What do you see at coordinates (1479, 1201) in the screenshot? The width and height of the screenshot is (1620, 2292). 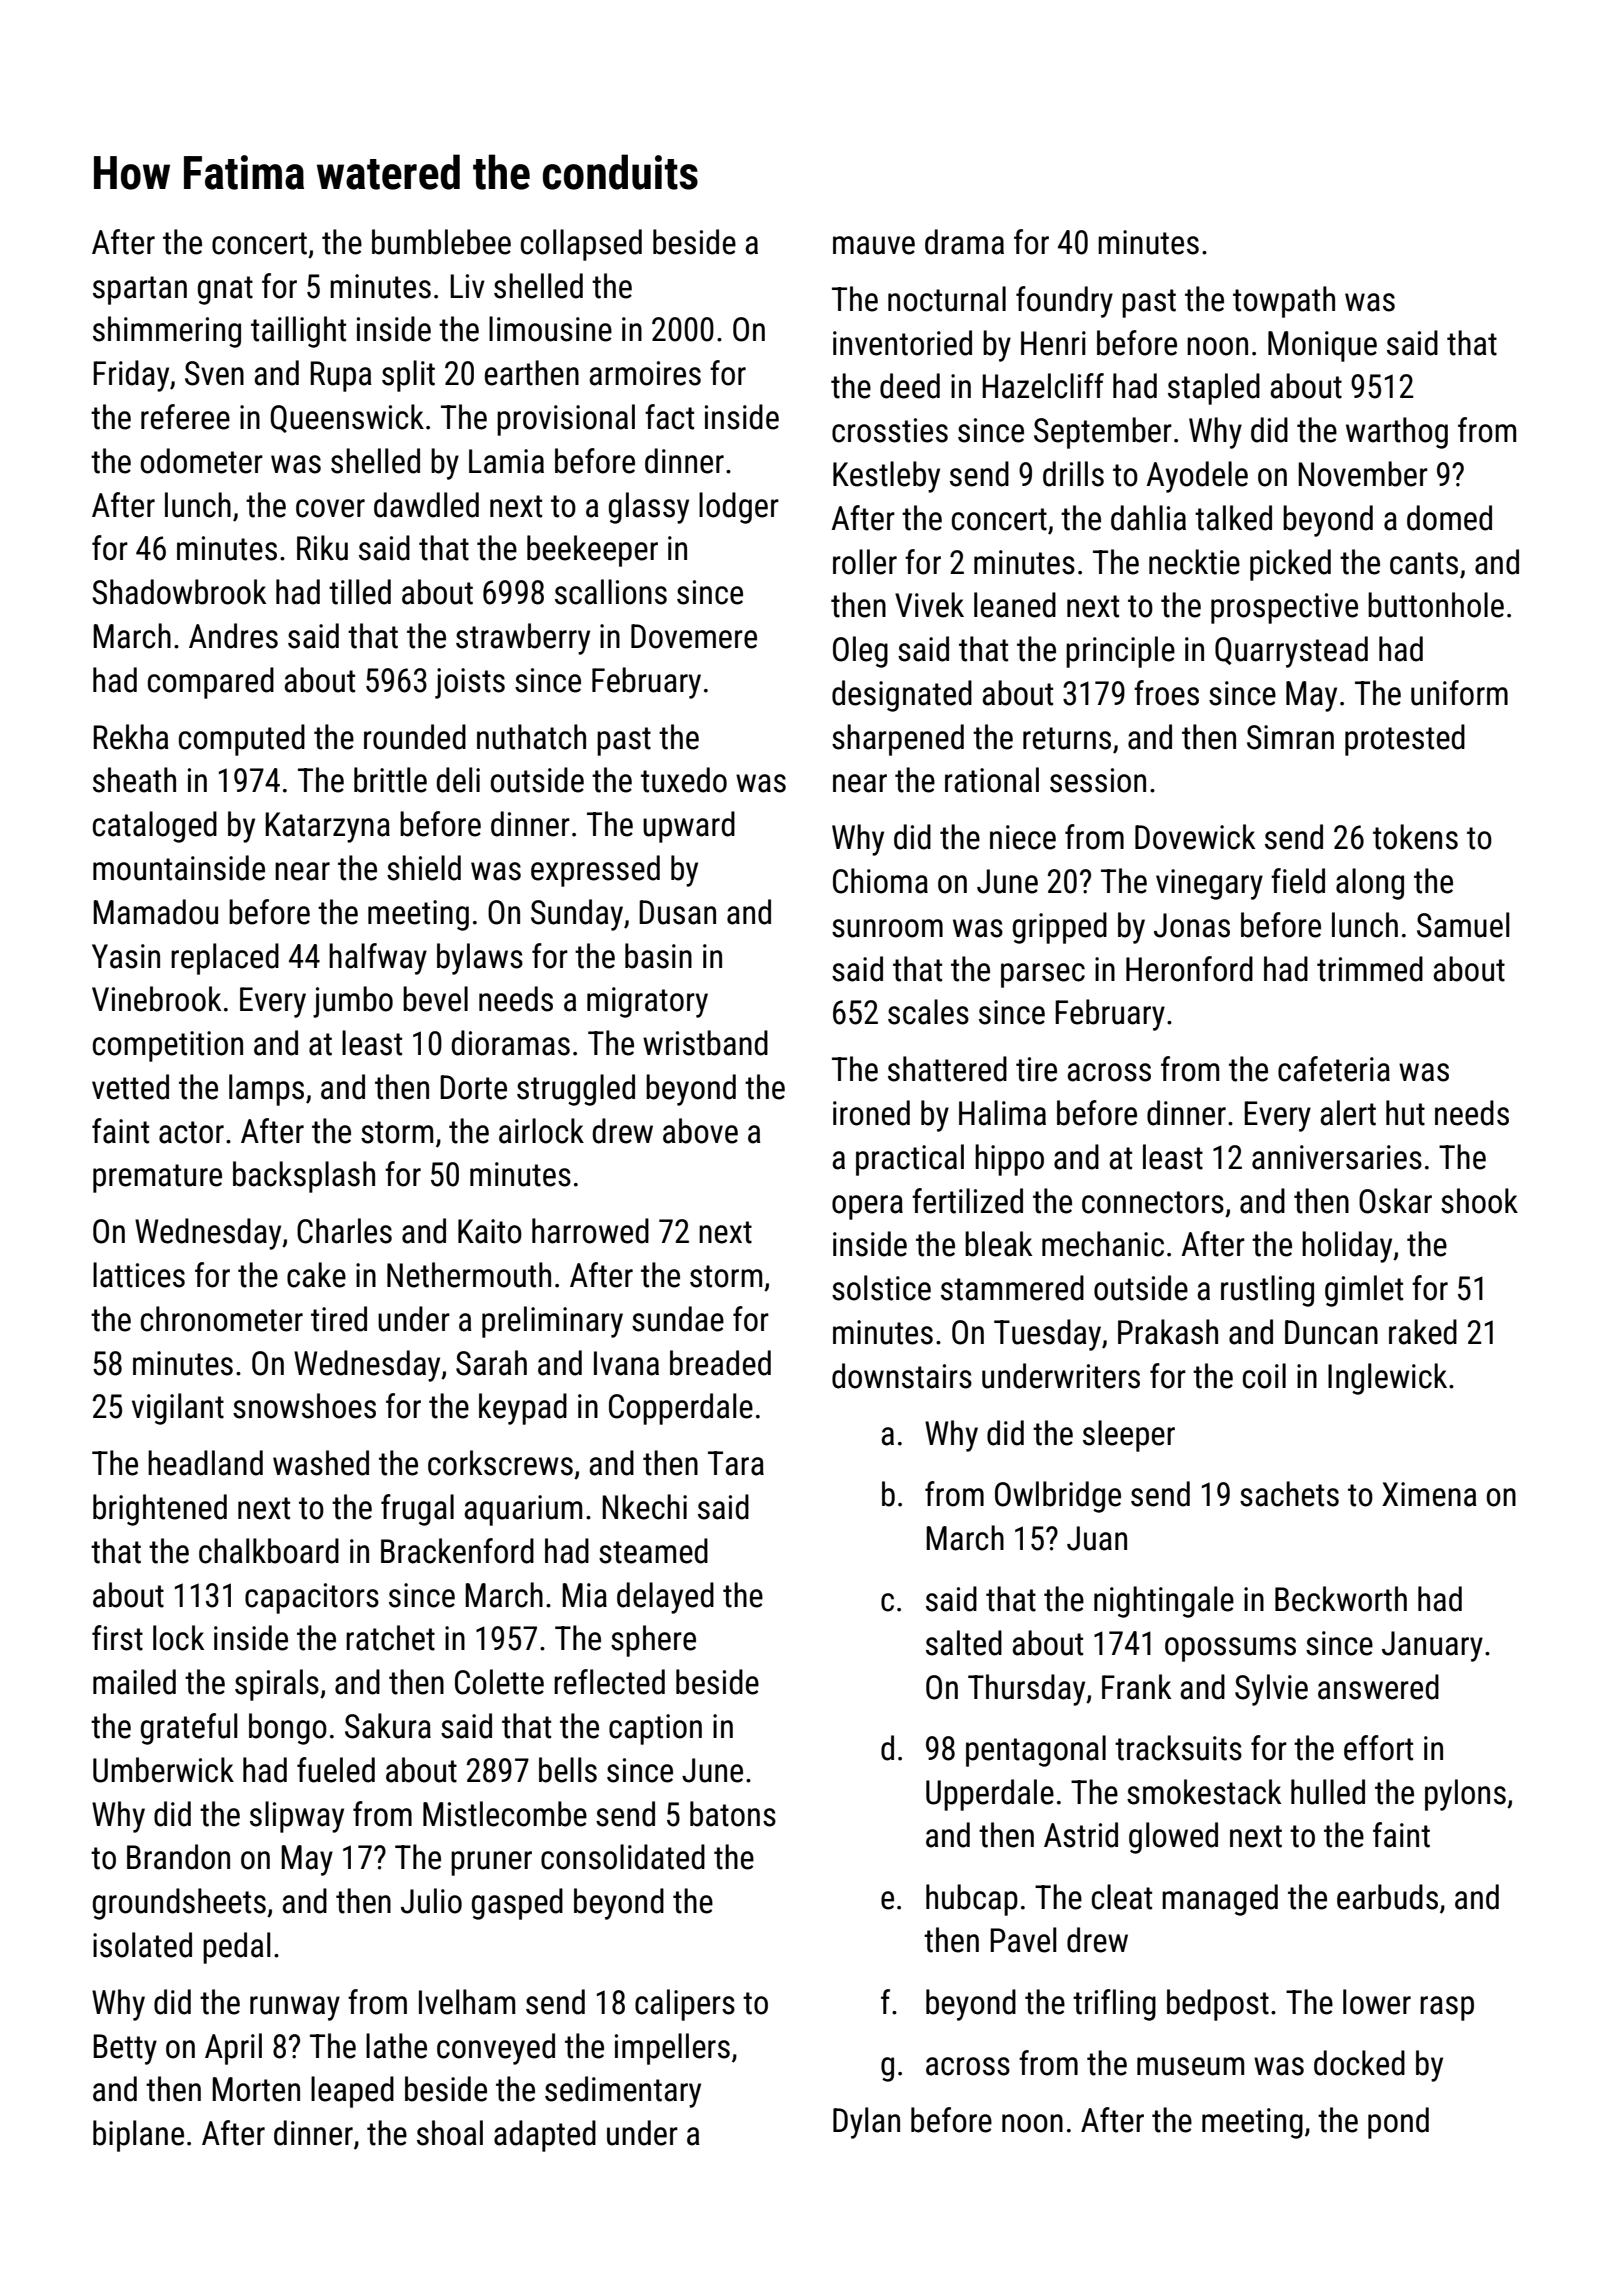 I see `shook` at bounding box center [1479, 1201].
